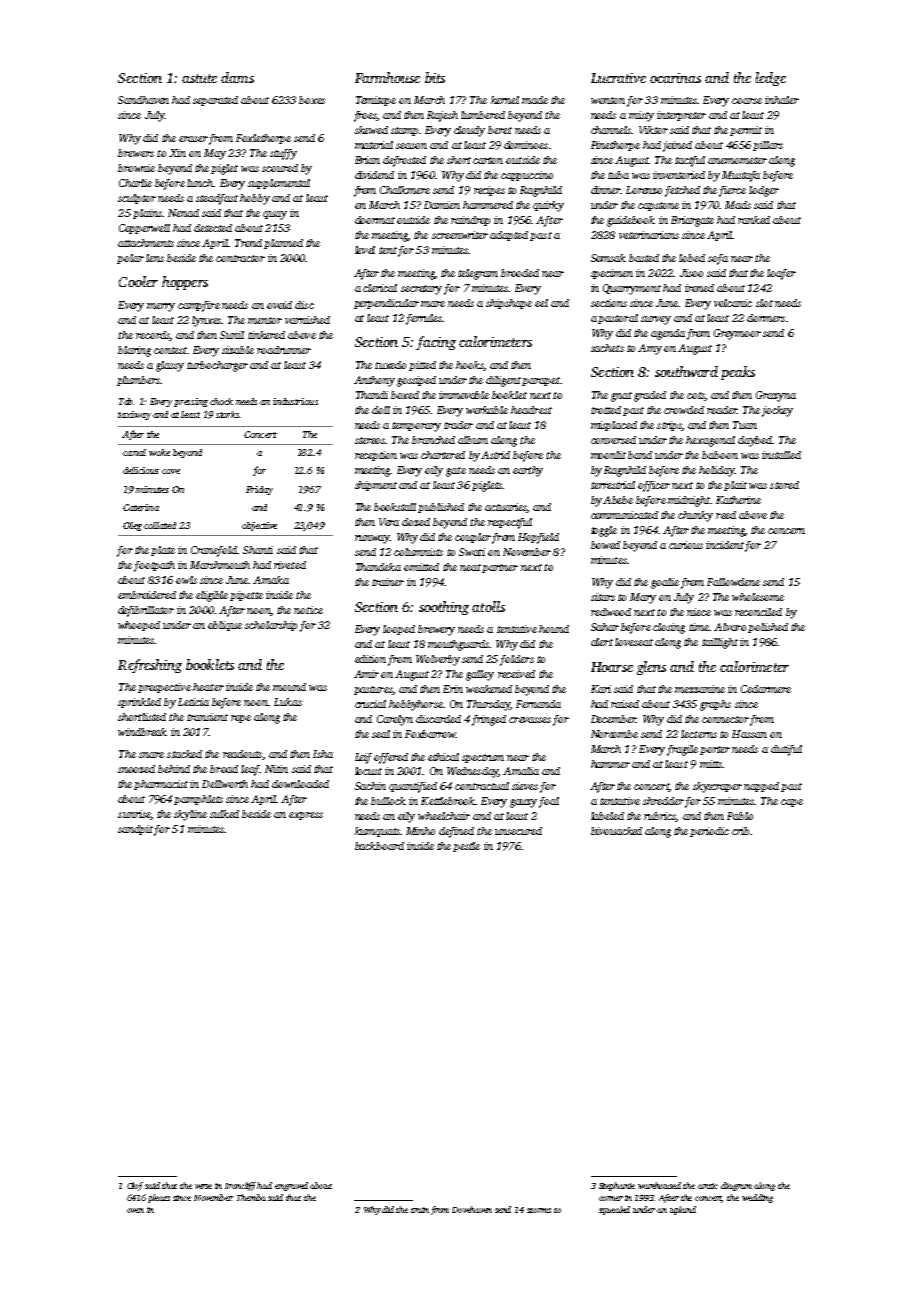 This screenshot has height=1308, width=924. I want to click on dams, so click(237, 77).
